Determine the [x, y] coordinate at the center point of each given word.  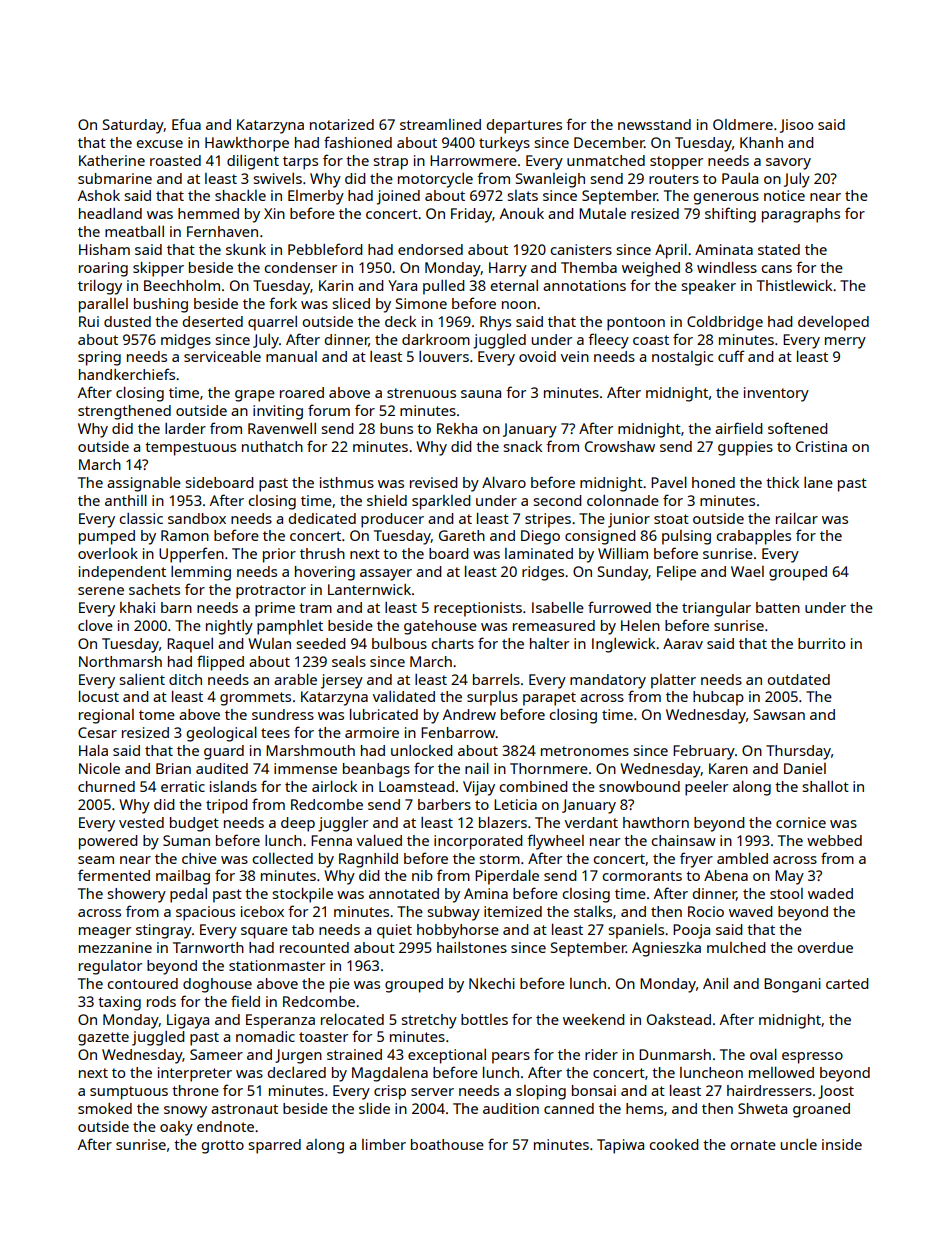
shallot [825, 786]
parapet [549, 699]
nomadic [265, 1036]
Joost [836, 1092]
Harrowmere [473, 160]
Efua [186, 124]
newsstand [654, 124]
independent [122, 573]
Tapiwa [620, 1146]
